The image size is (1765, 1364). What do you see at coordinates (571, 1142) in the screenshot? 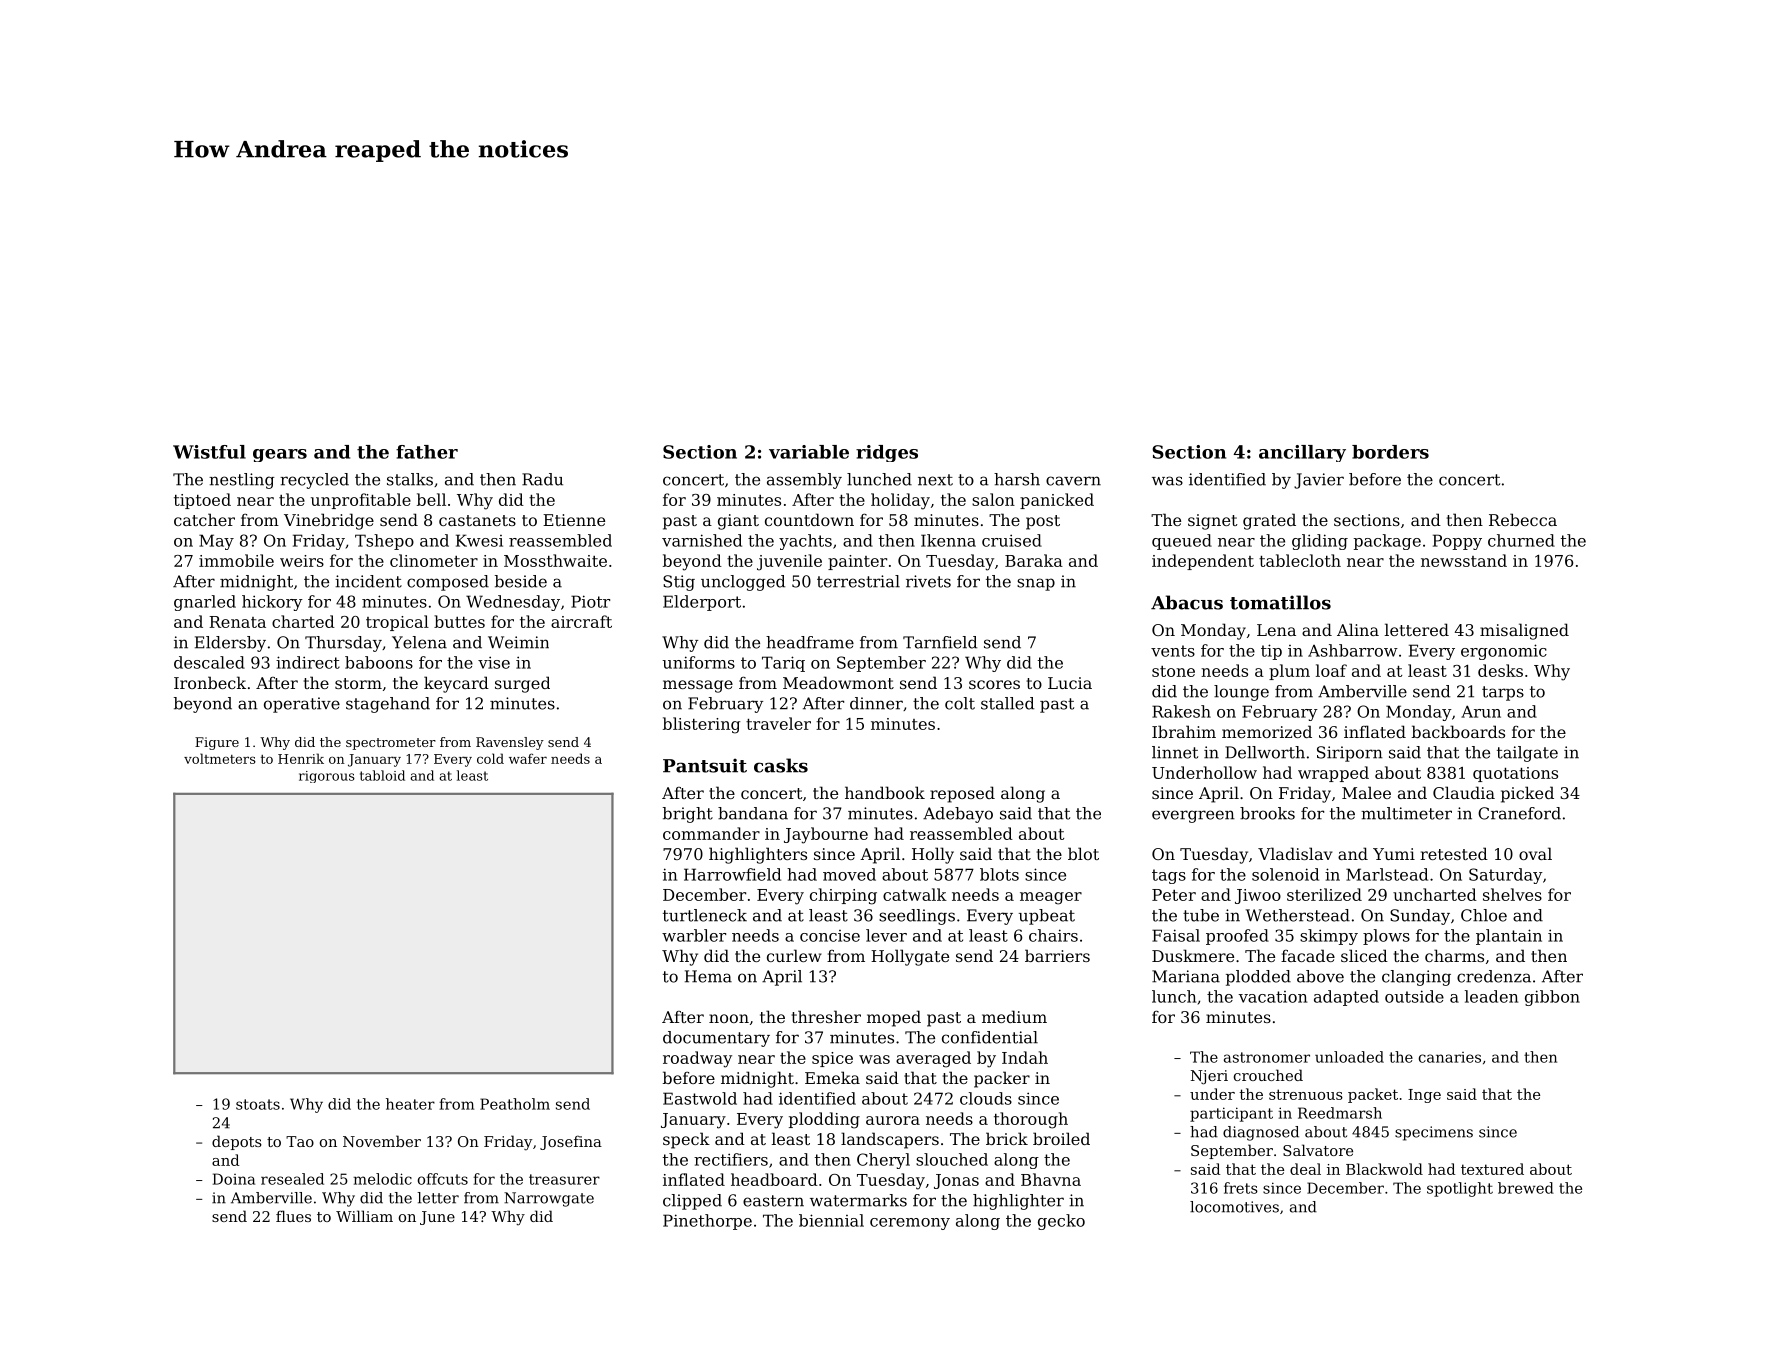
I see `Josefina` at bounding box center [571, 1142].
